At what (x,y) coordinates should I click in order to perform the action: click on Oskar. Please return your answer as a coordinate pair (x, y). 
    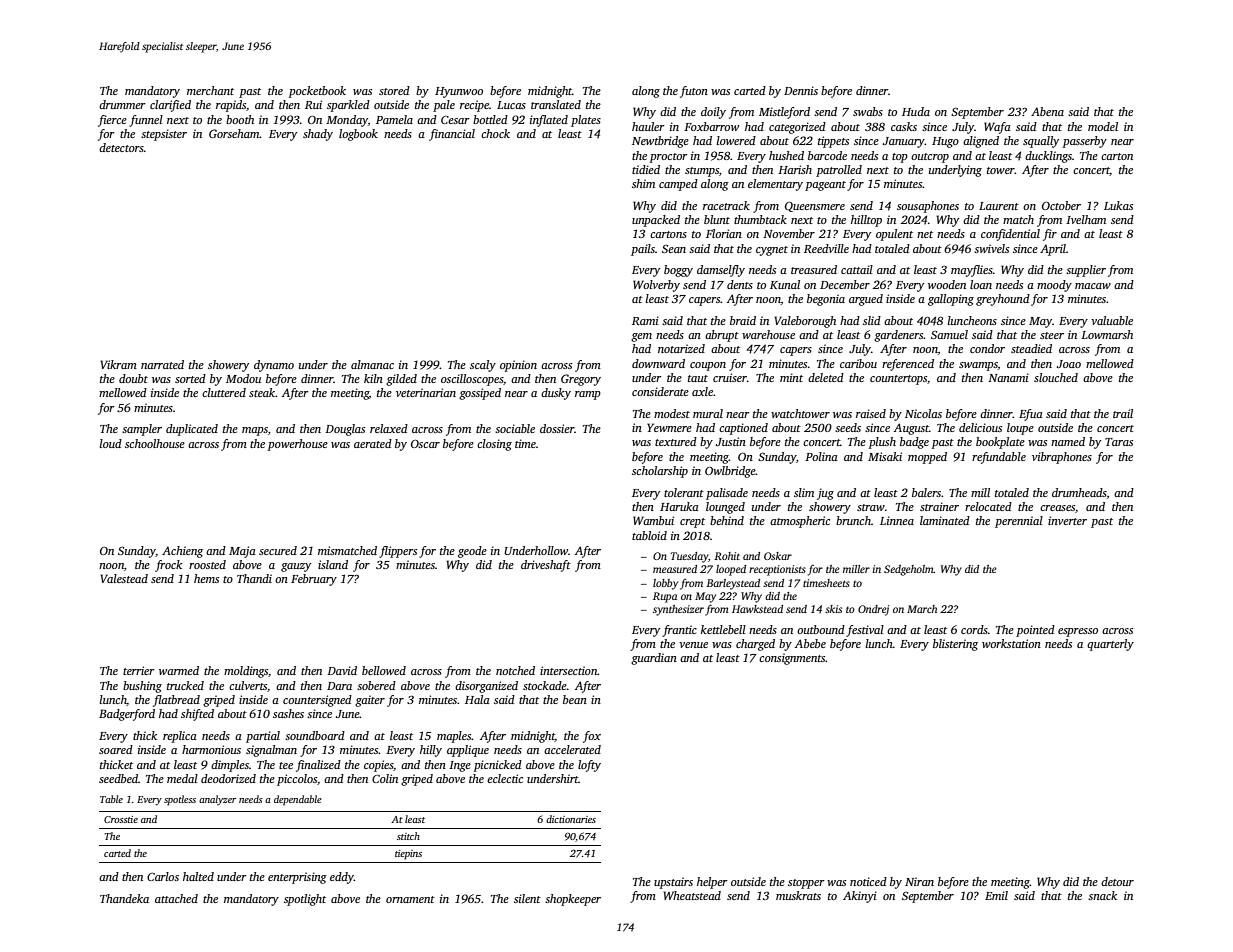
    Looking at the image, I should click on (778, 556).
